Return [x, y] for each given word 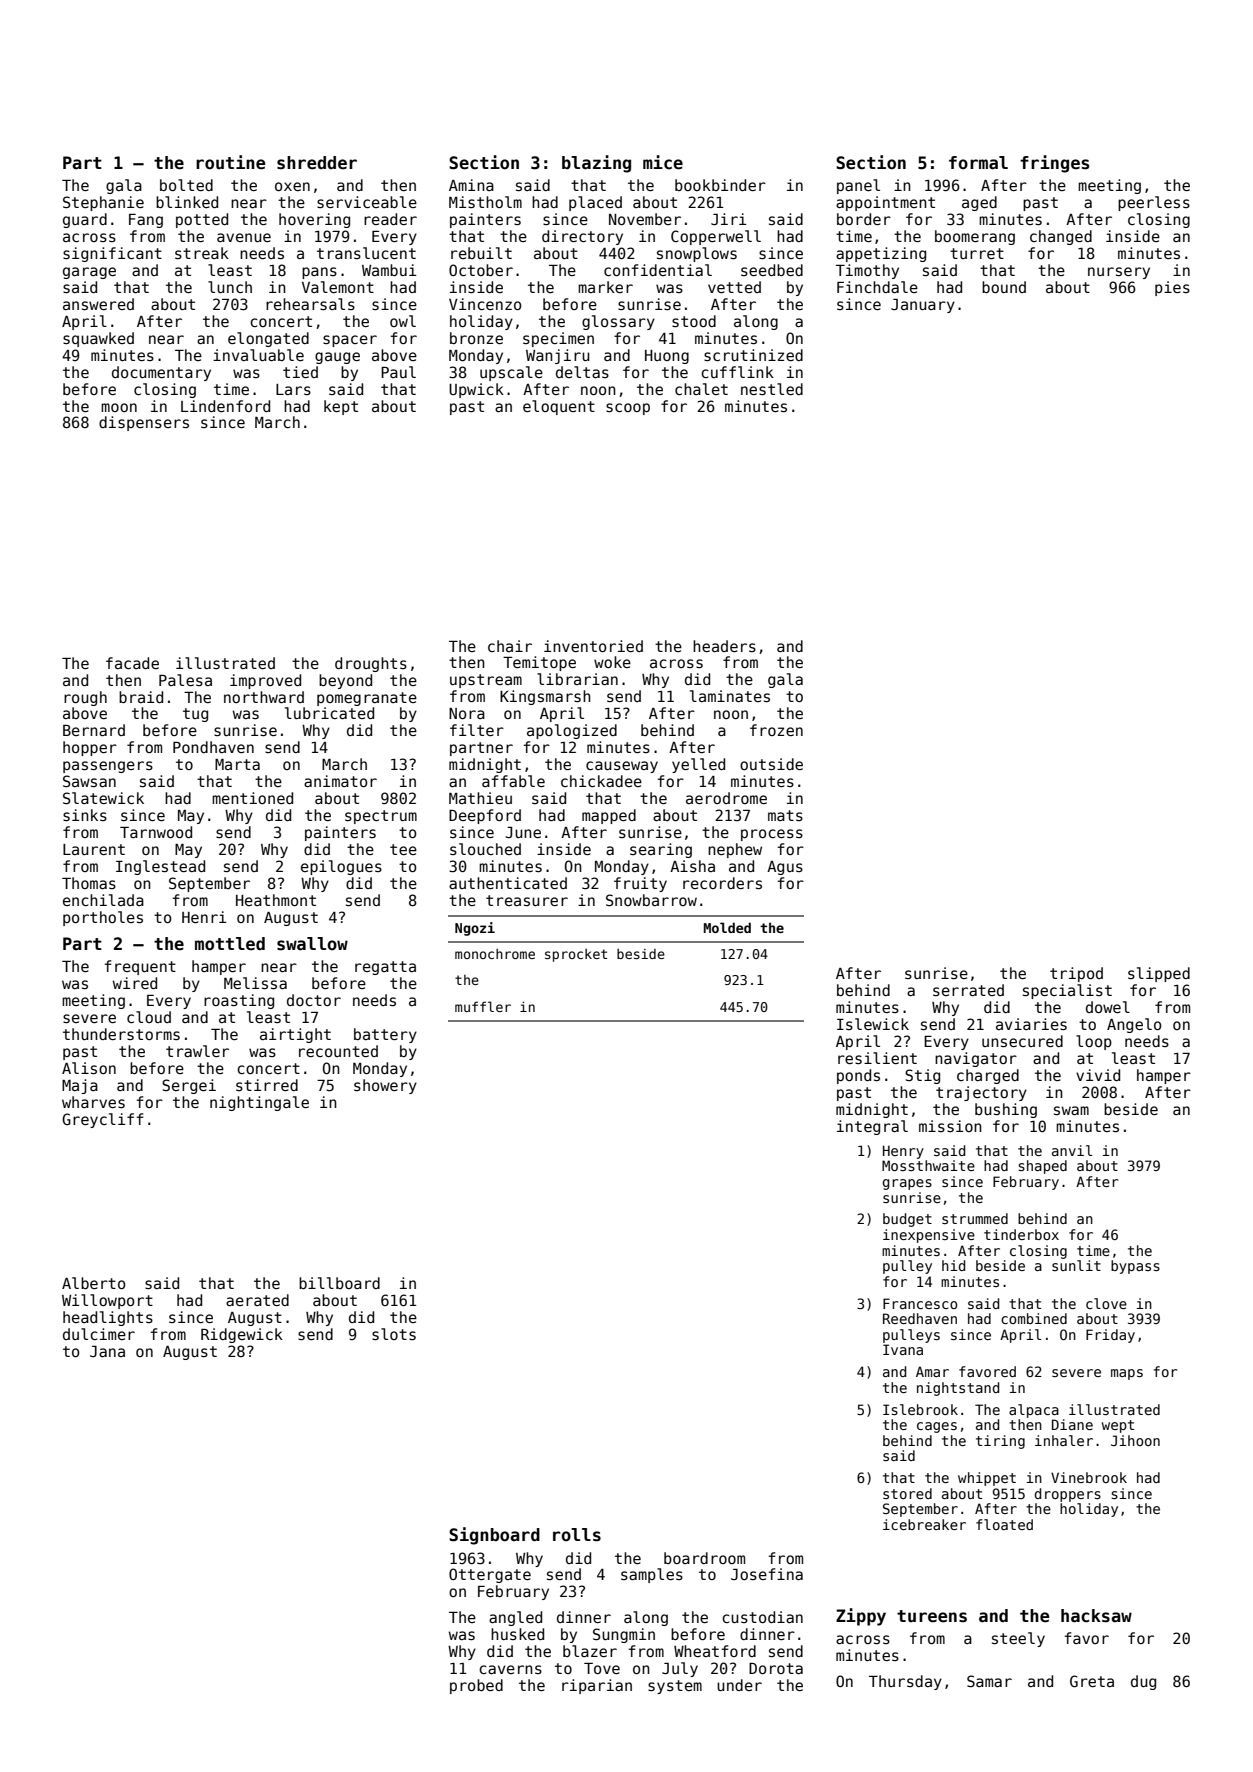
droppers [1068, 1495]
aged [979, 203]
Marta [237, 764]
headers [724, 646]
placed [595, 203]
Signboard [494, 1536]
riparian [597, 1686]
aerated [257, 1300]
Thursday [905, 1682]
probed [476, 1686]
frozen [776, 730]
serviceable [367, 202]
